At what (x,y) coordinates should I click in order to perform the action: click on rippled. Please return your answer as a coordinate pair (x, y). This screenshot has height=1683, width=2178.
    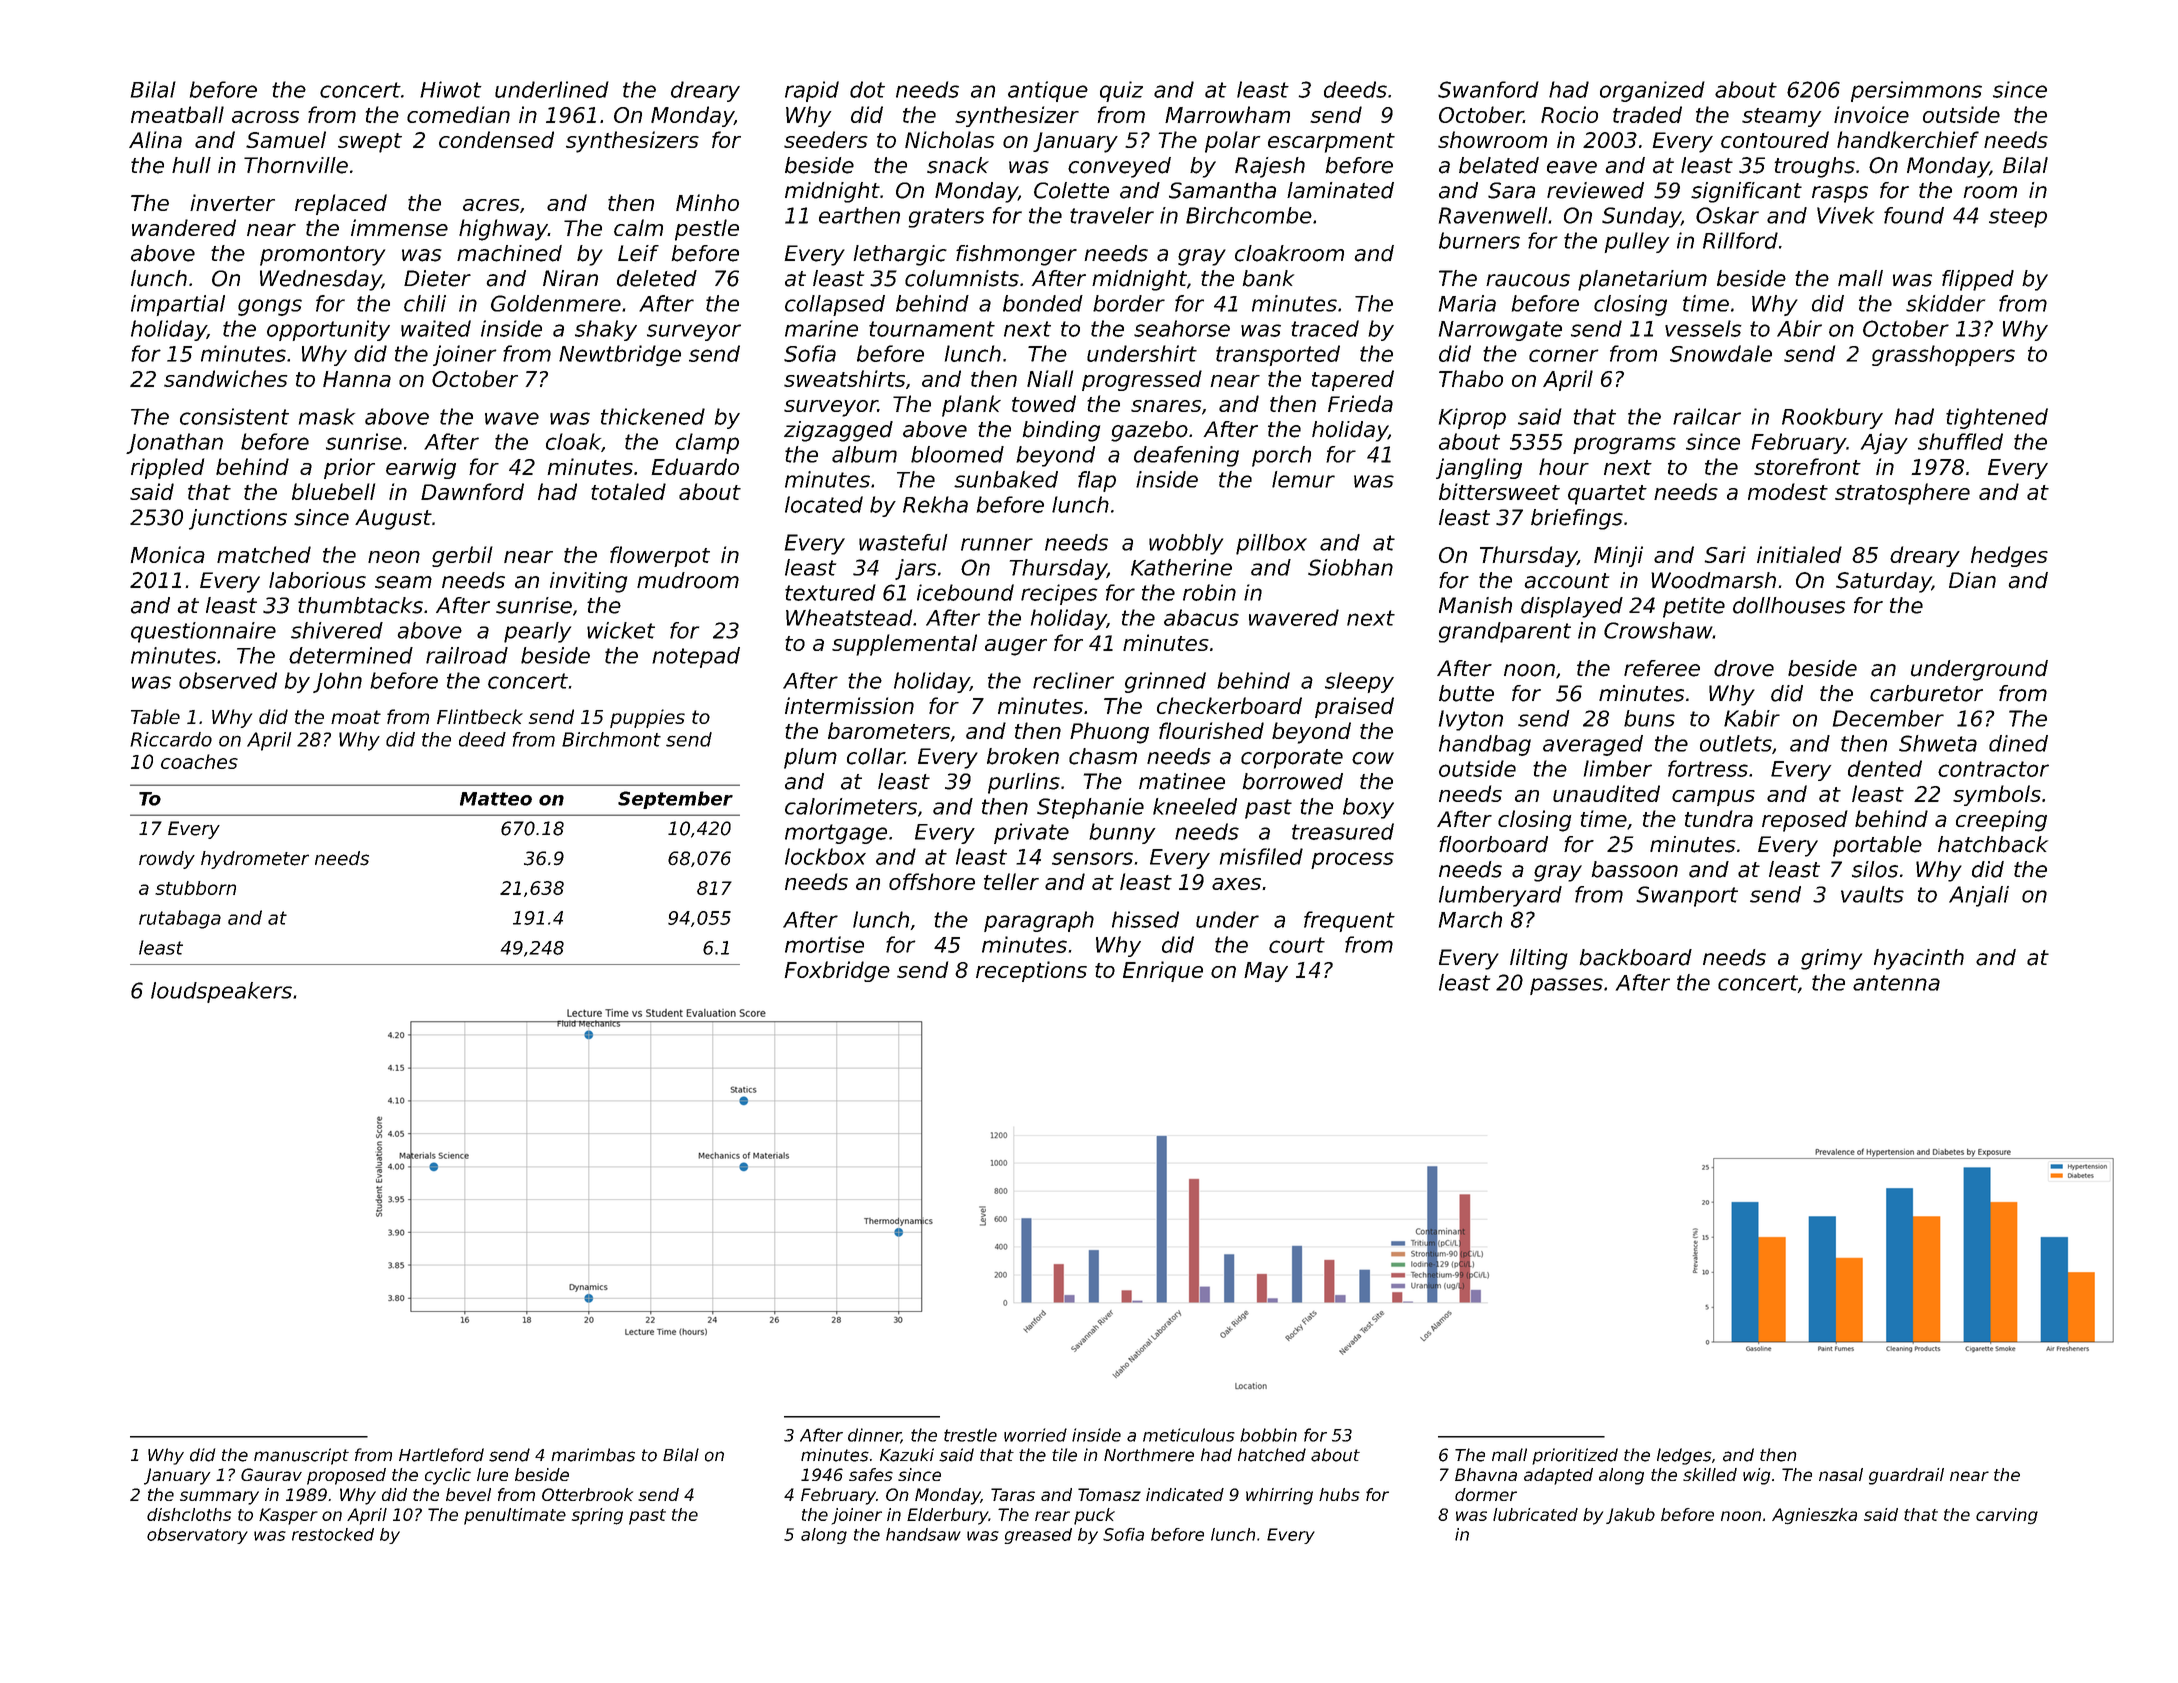
    Looking at the image, I should click on (167, 468).
